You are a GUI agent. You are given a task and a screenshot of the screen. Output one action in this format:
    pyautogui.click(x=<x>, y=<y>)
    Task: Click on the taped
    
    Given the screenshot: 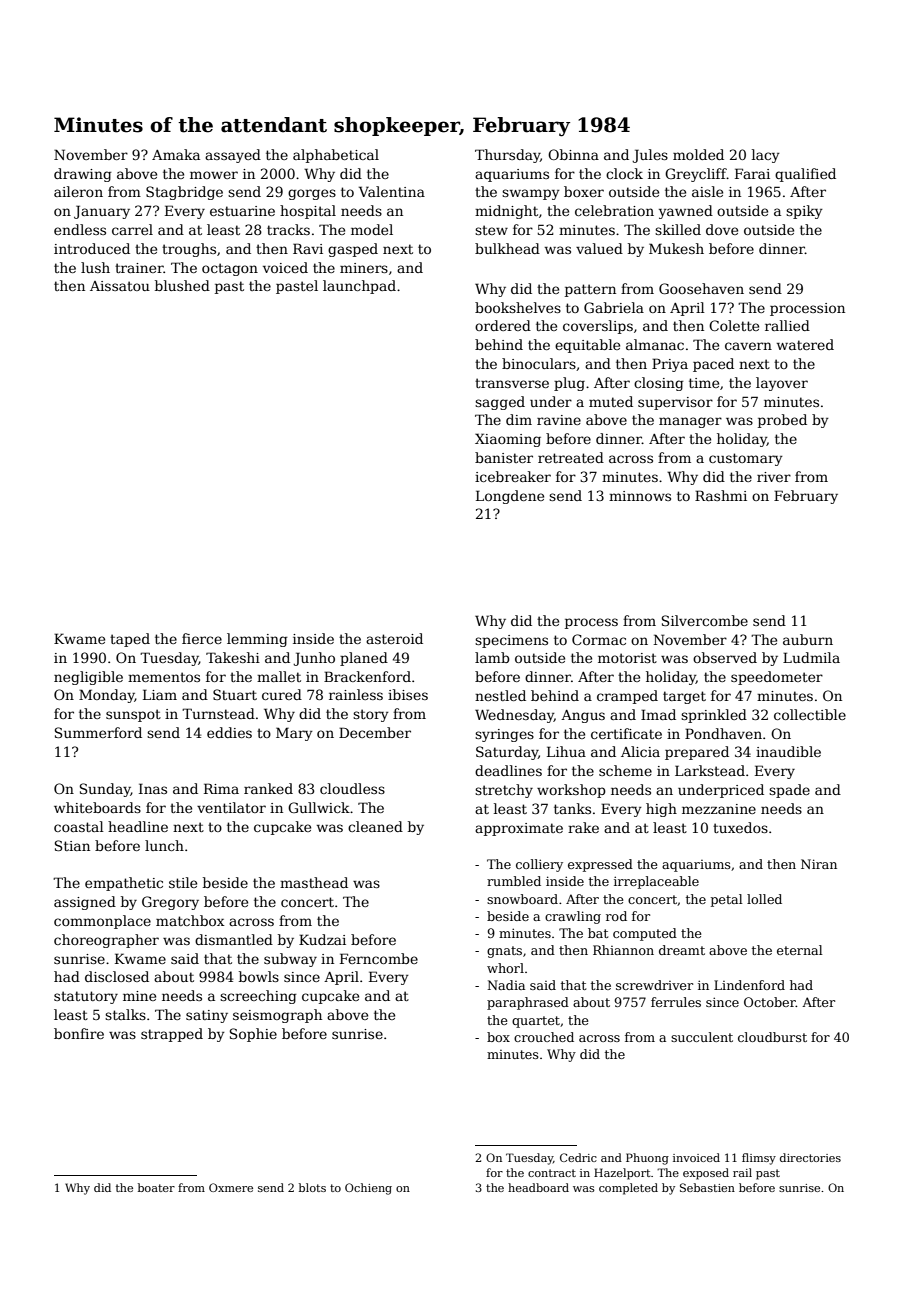 What is the action you would take?
    pyautogui.click(x=130, y=640)
